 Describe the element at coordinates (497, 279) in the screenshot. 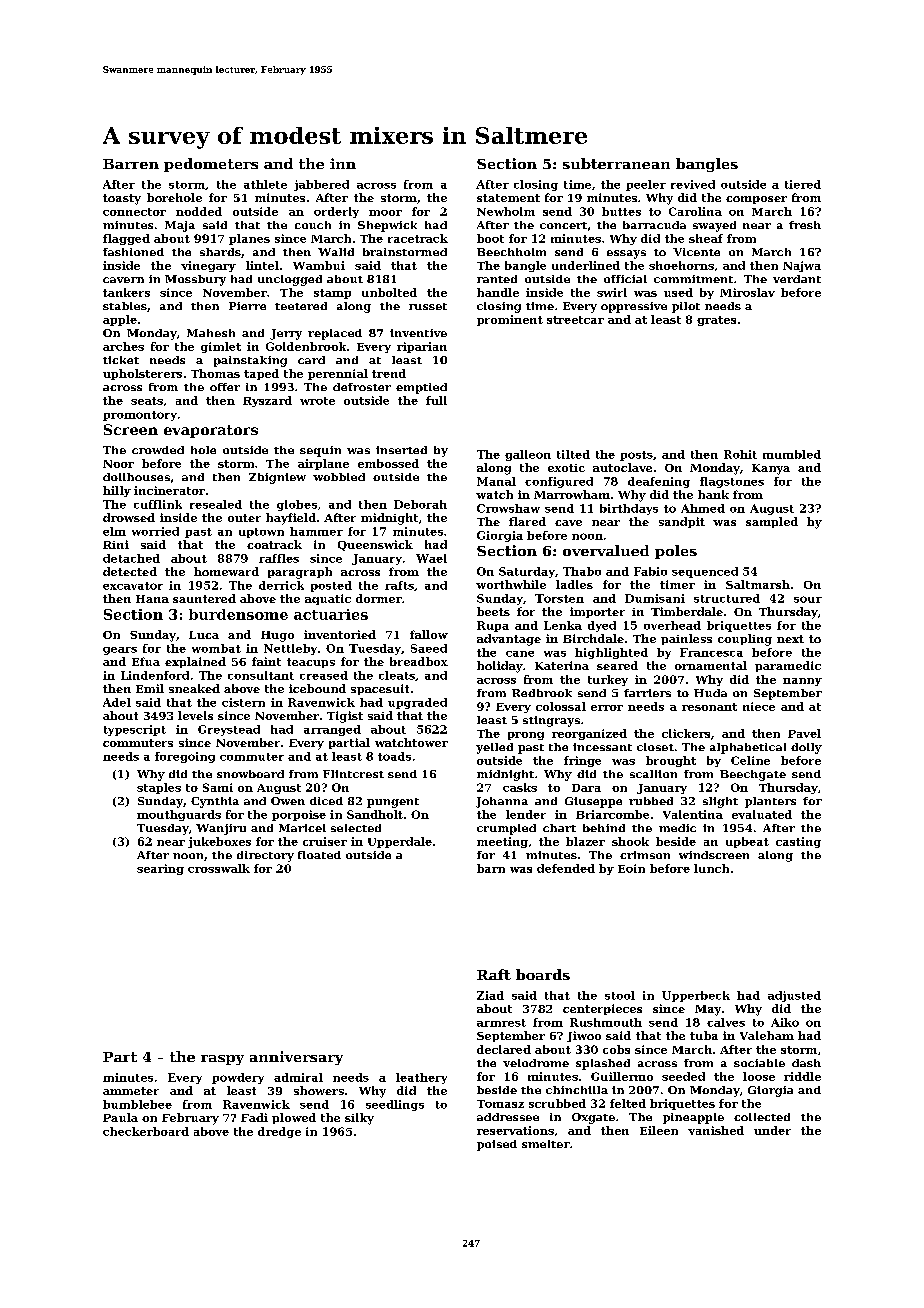

I see `ranted` at that location.
